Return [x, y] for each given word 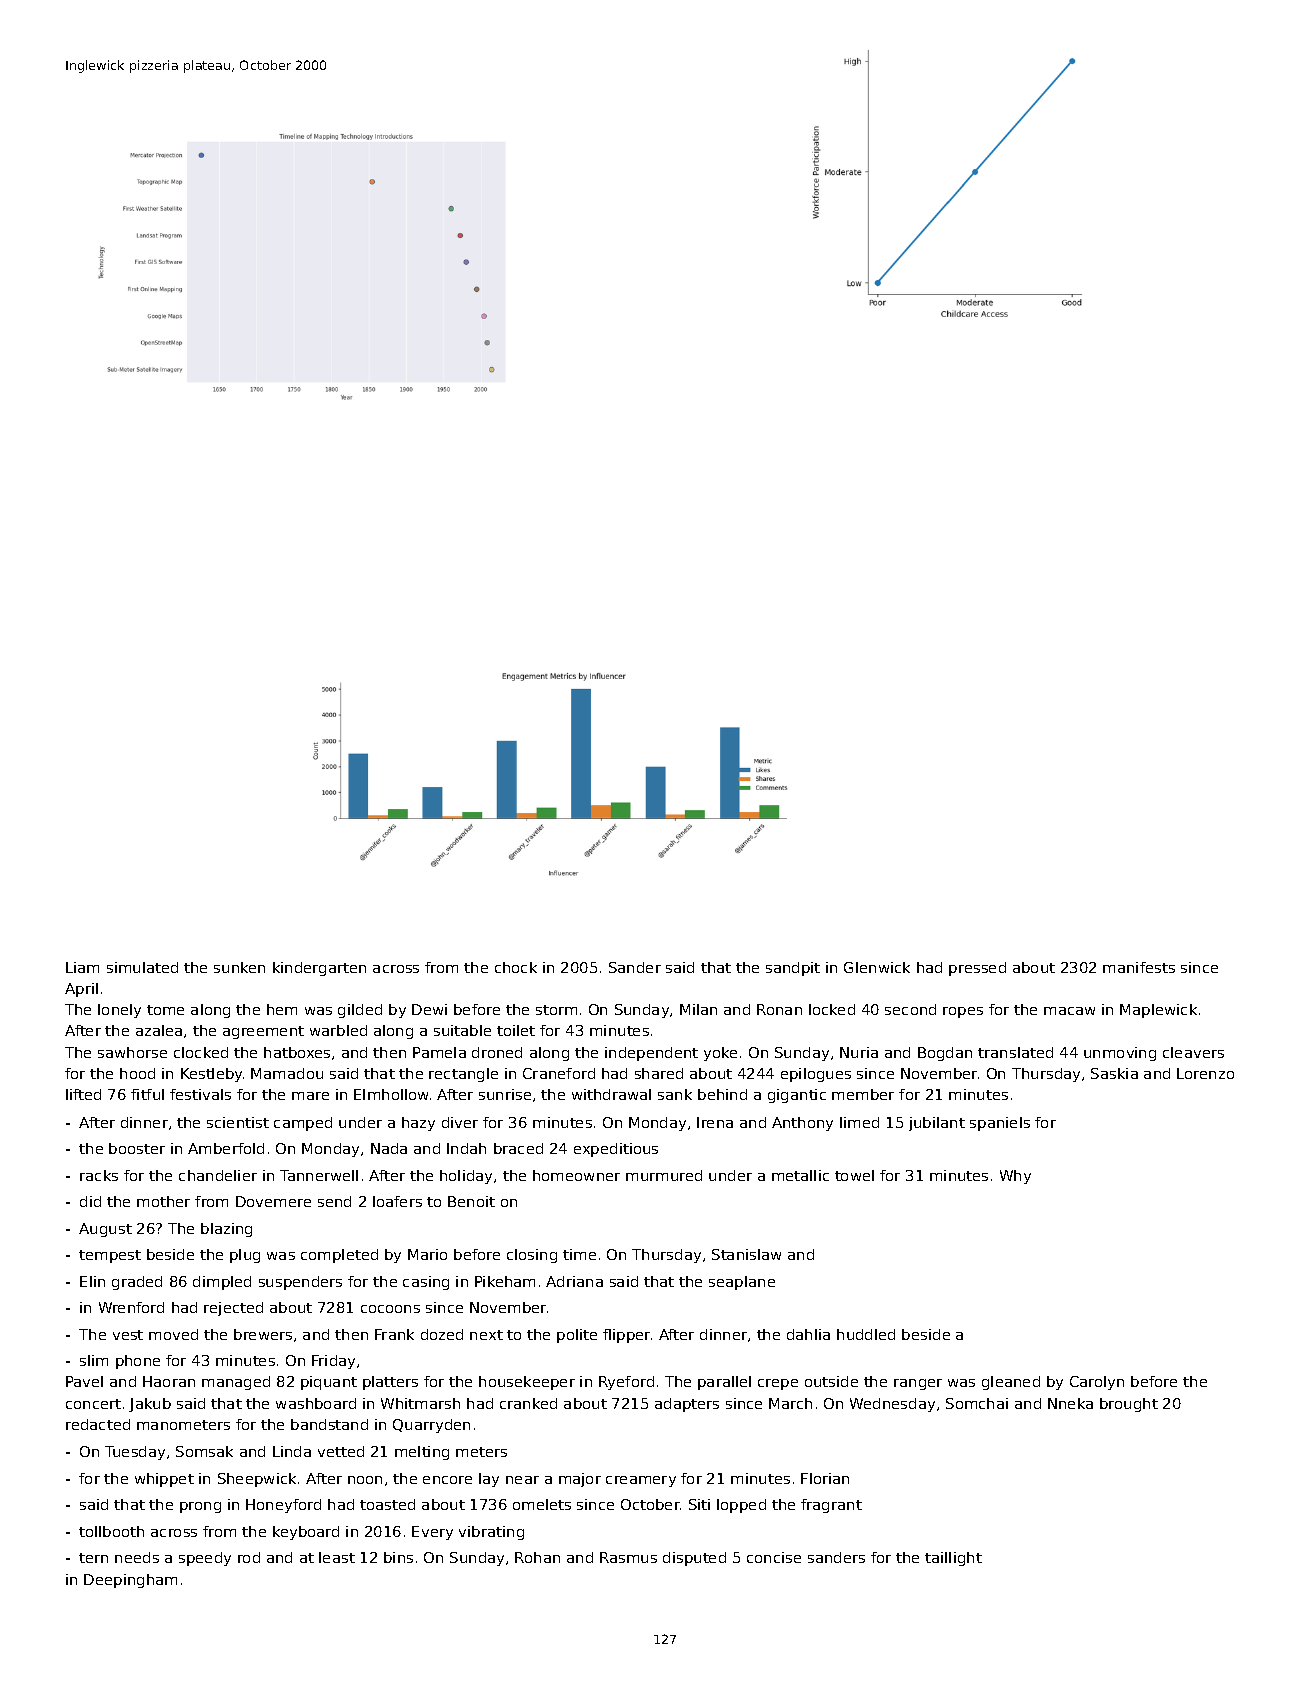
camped [303, 1124]
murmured [664, 1175]
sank [675, 1094]
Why [1015, 1177]
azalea [159, 1030]
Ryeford [626, 1383]
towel [854, 1175]
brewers [263, 1334]
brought [1129, 1405]
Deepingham [130, 1581]
